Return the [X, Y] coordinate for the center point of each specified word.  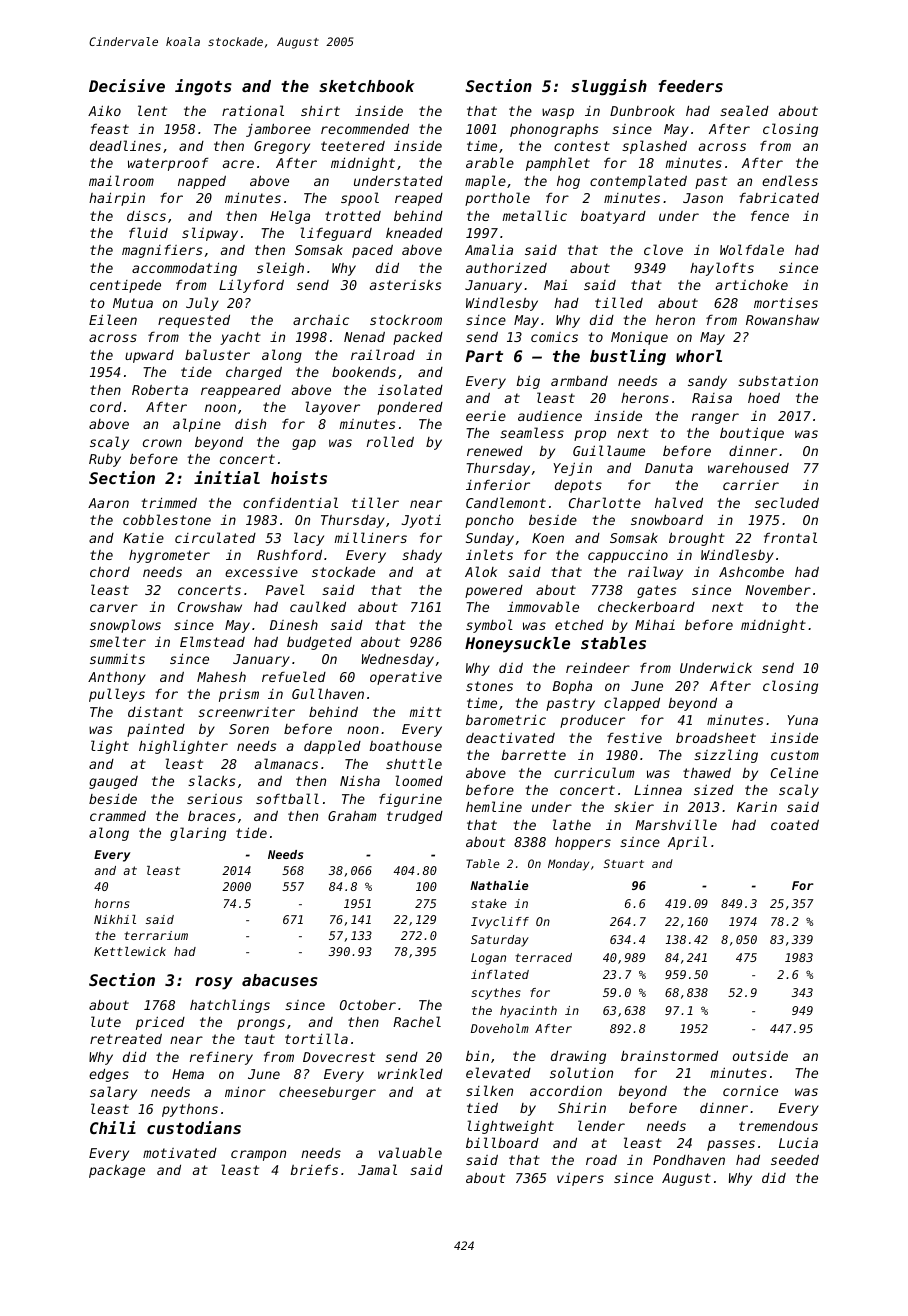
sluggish [609, 87]
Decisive [127, 85]
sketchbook [367, 86]
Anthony [117, 678]
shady [422, 556]
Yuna [802, 720]
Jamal [377, 1169]
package [117, 1171]
